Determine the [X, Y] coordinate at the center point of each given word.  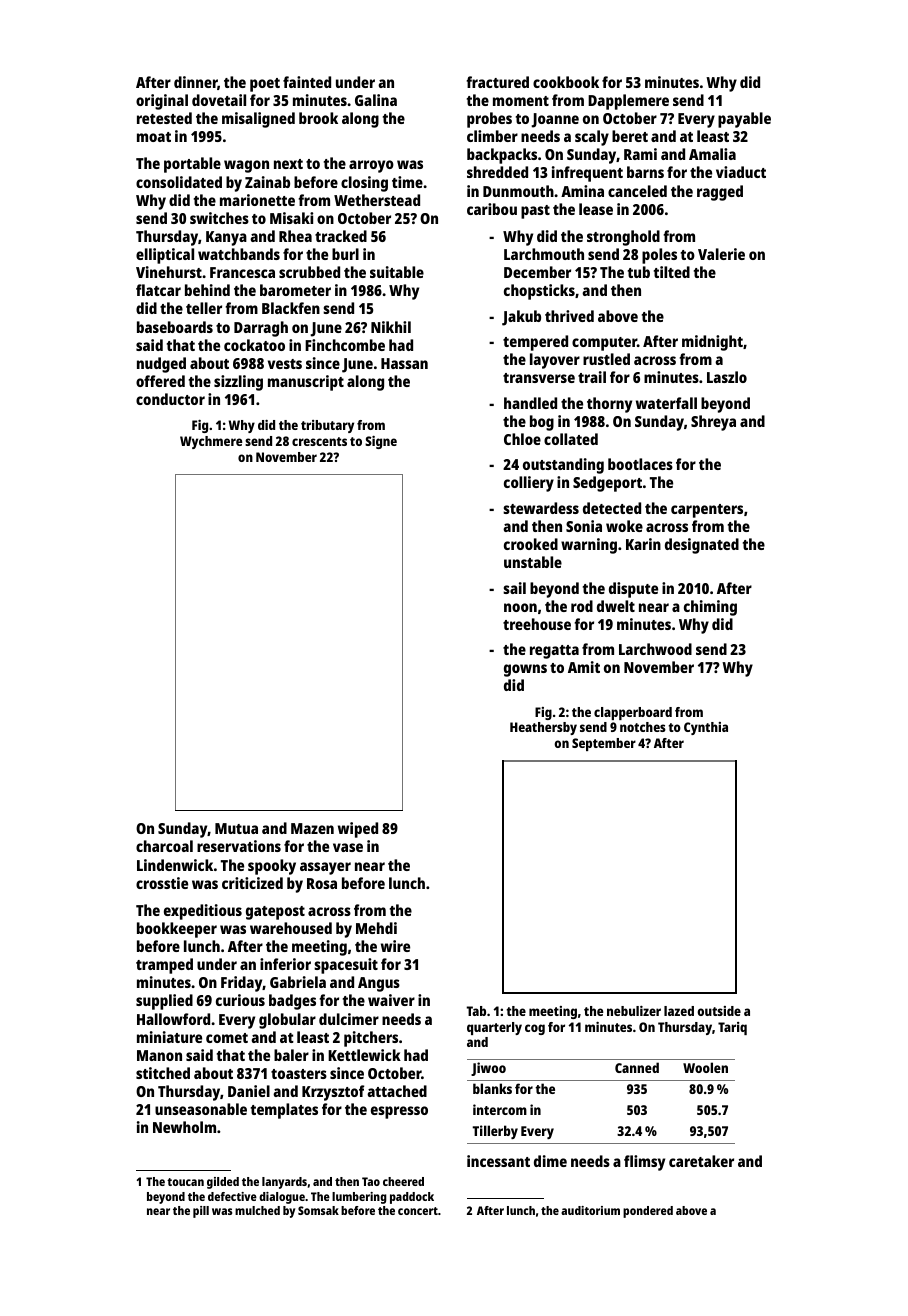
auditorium [590, 1210]
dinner [196, 83]
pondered [648, 1212]
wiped [358, 830]
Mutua [236, 828]
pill [201, 1212]
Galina [376, 100]
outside [719, 1011]
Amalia [712, 154]
